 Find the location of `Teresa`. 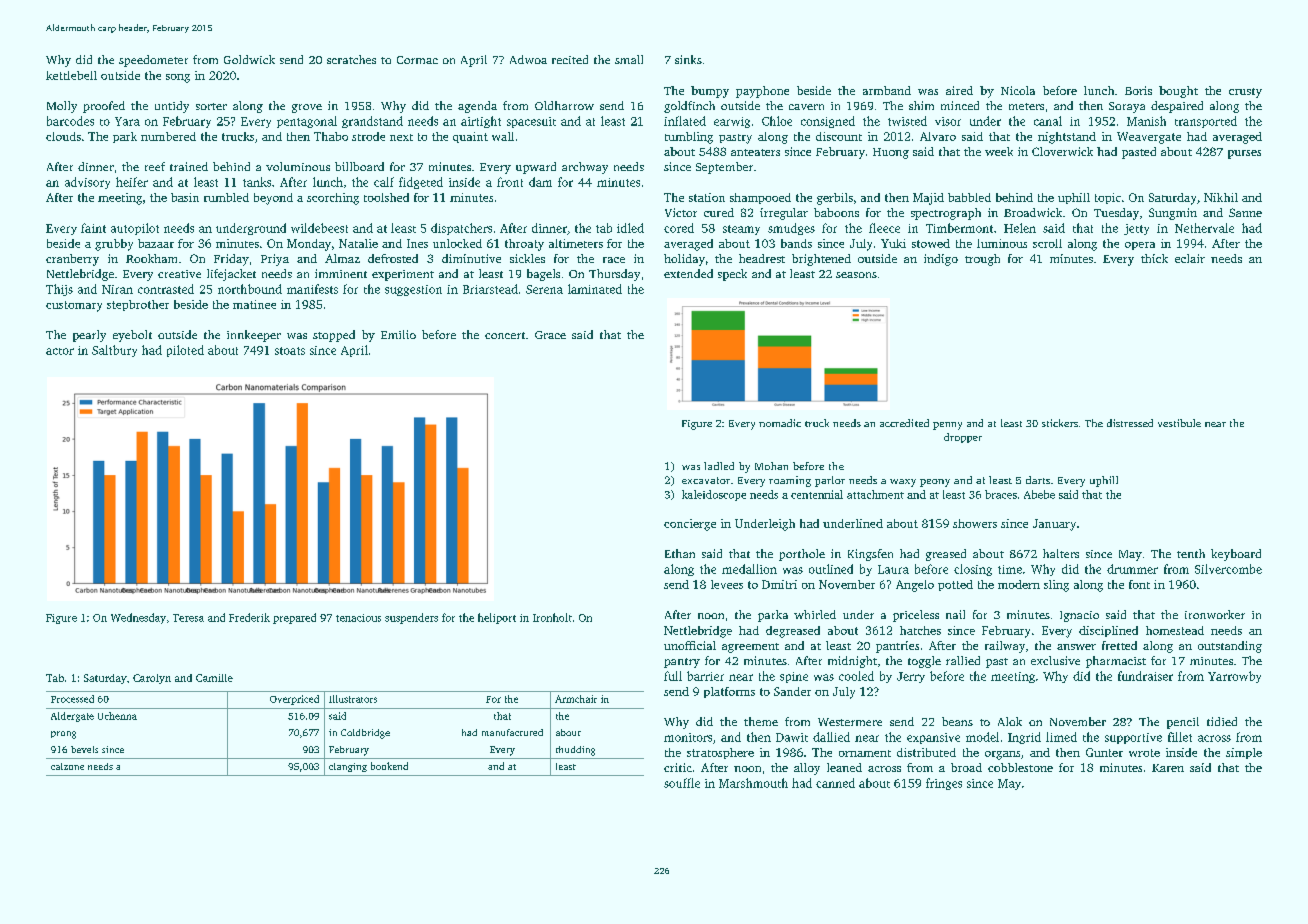

Teresa is located at coordinates (188, 618).
